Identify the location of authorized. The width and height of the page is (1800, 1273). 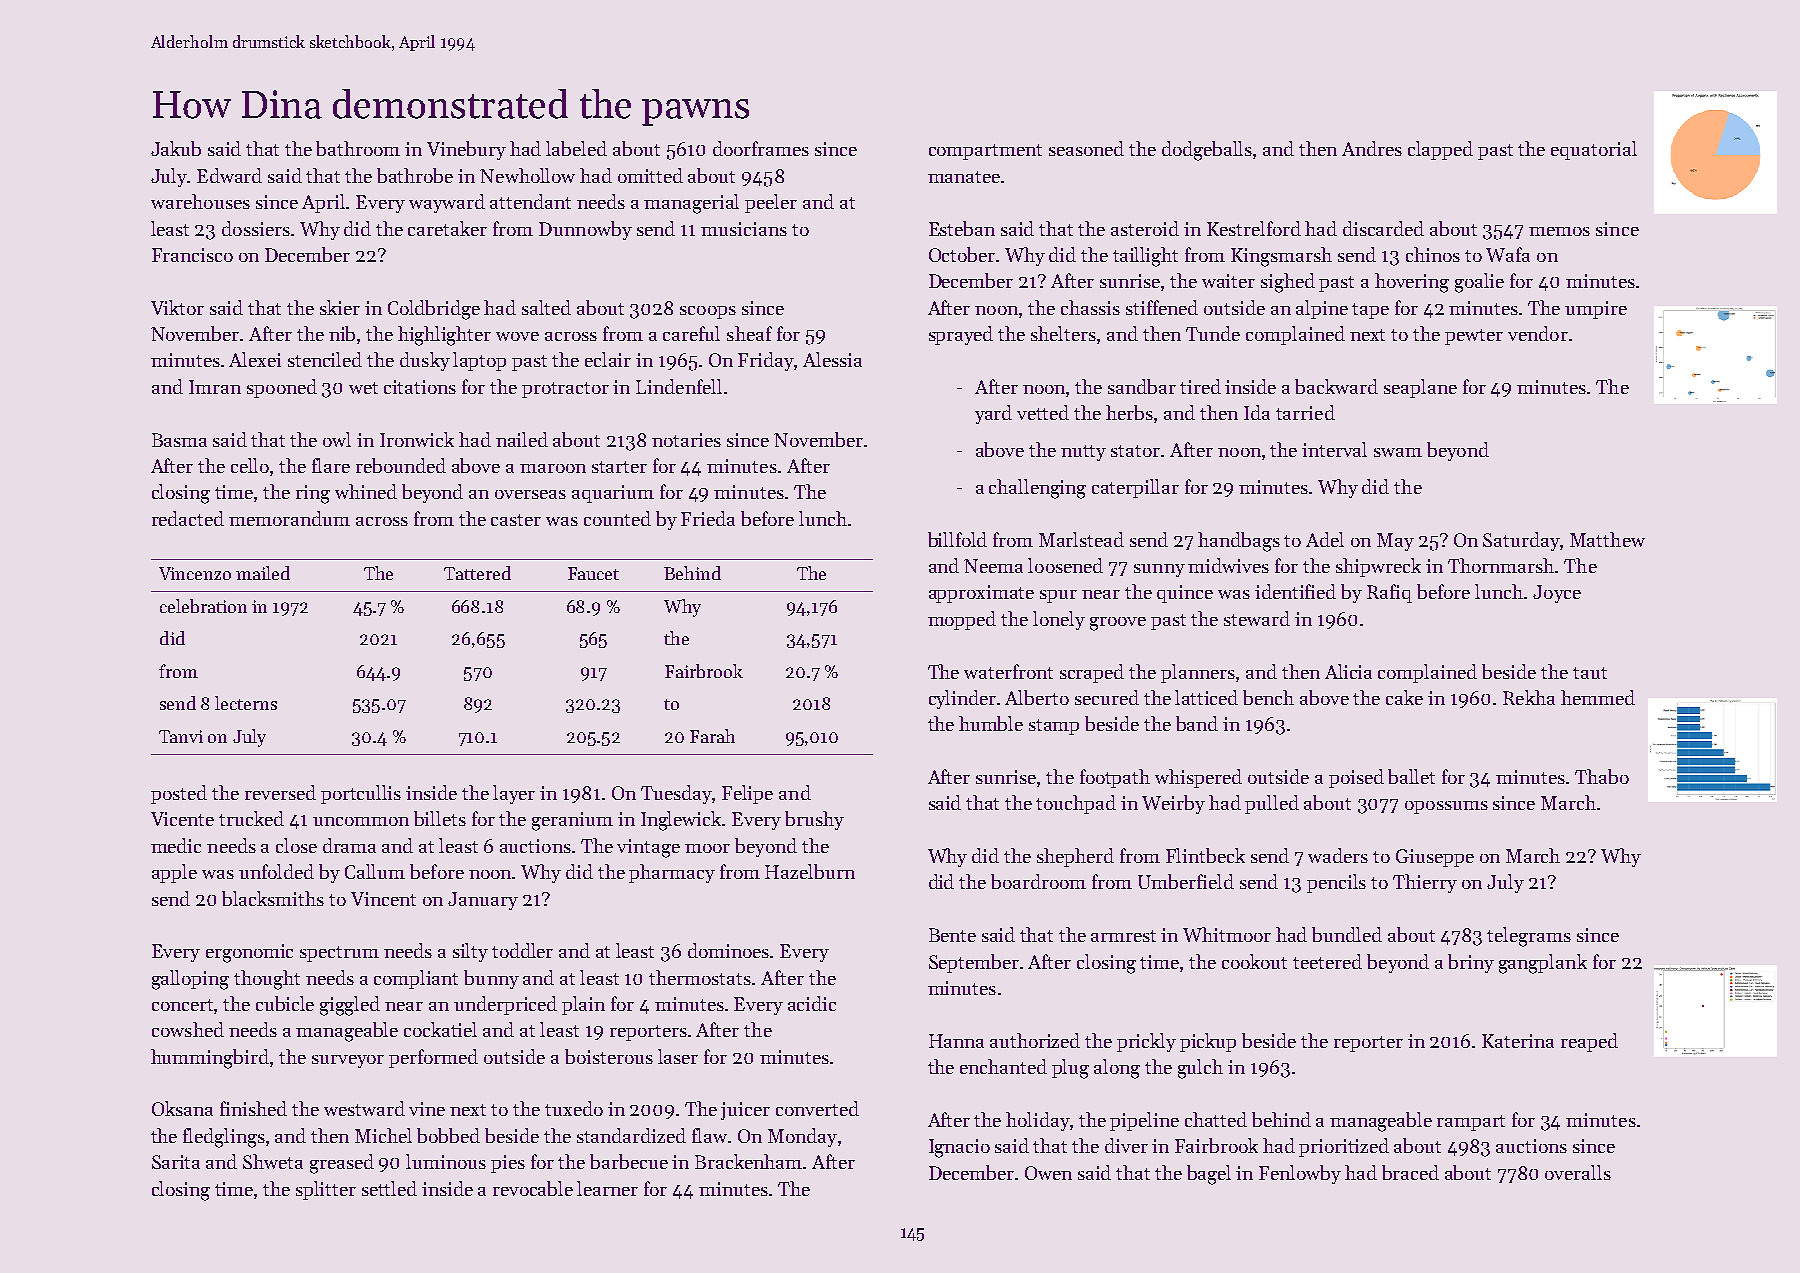
(1035, 1040).
